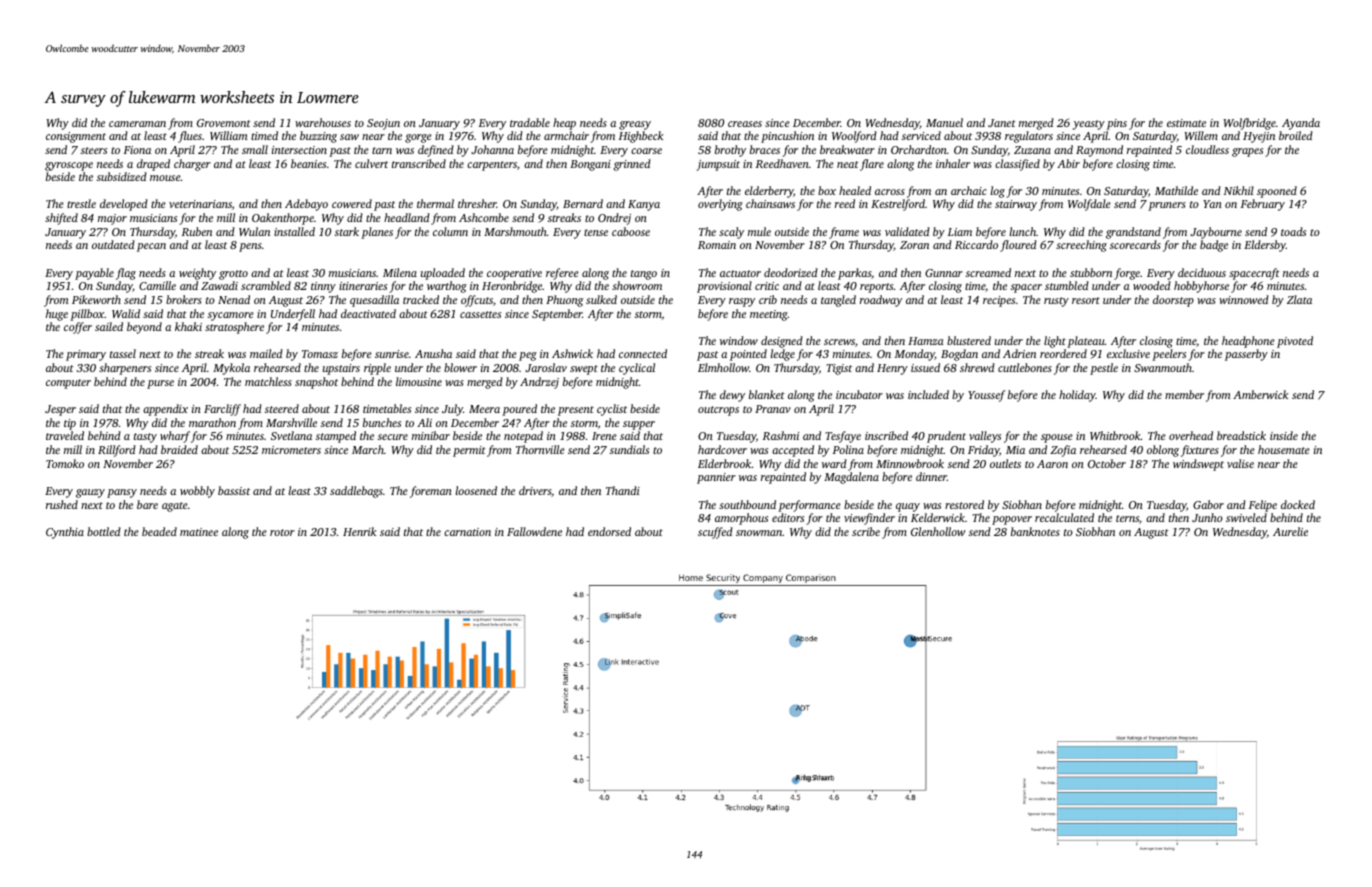  I want to click on Ayanda, so click(1301, 124).
